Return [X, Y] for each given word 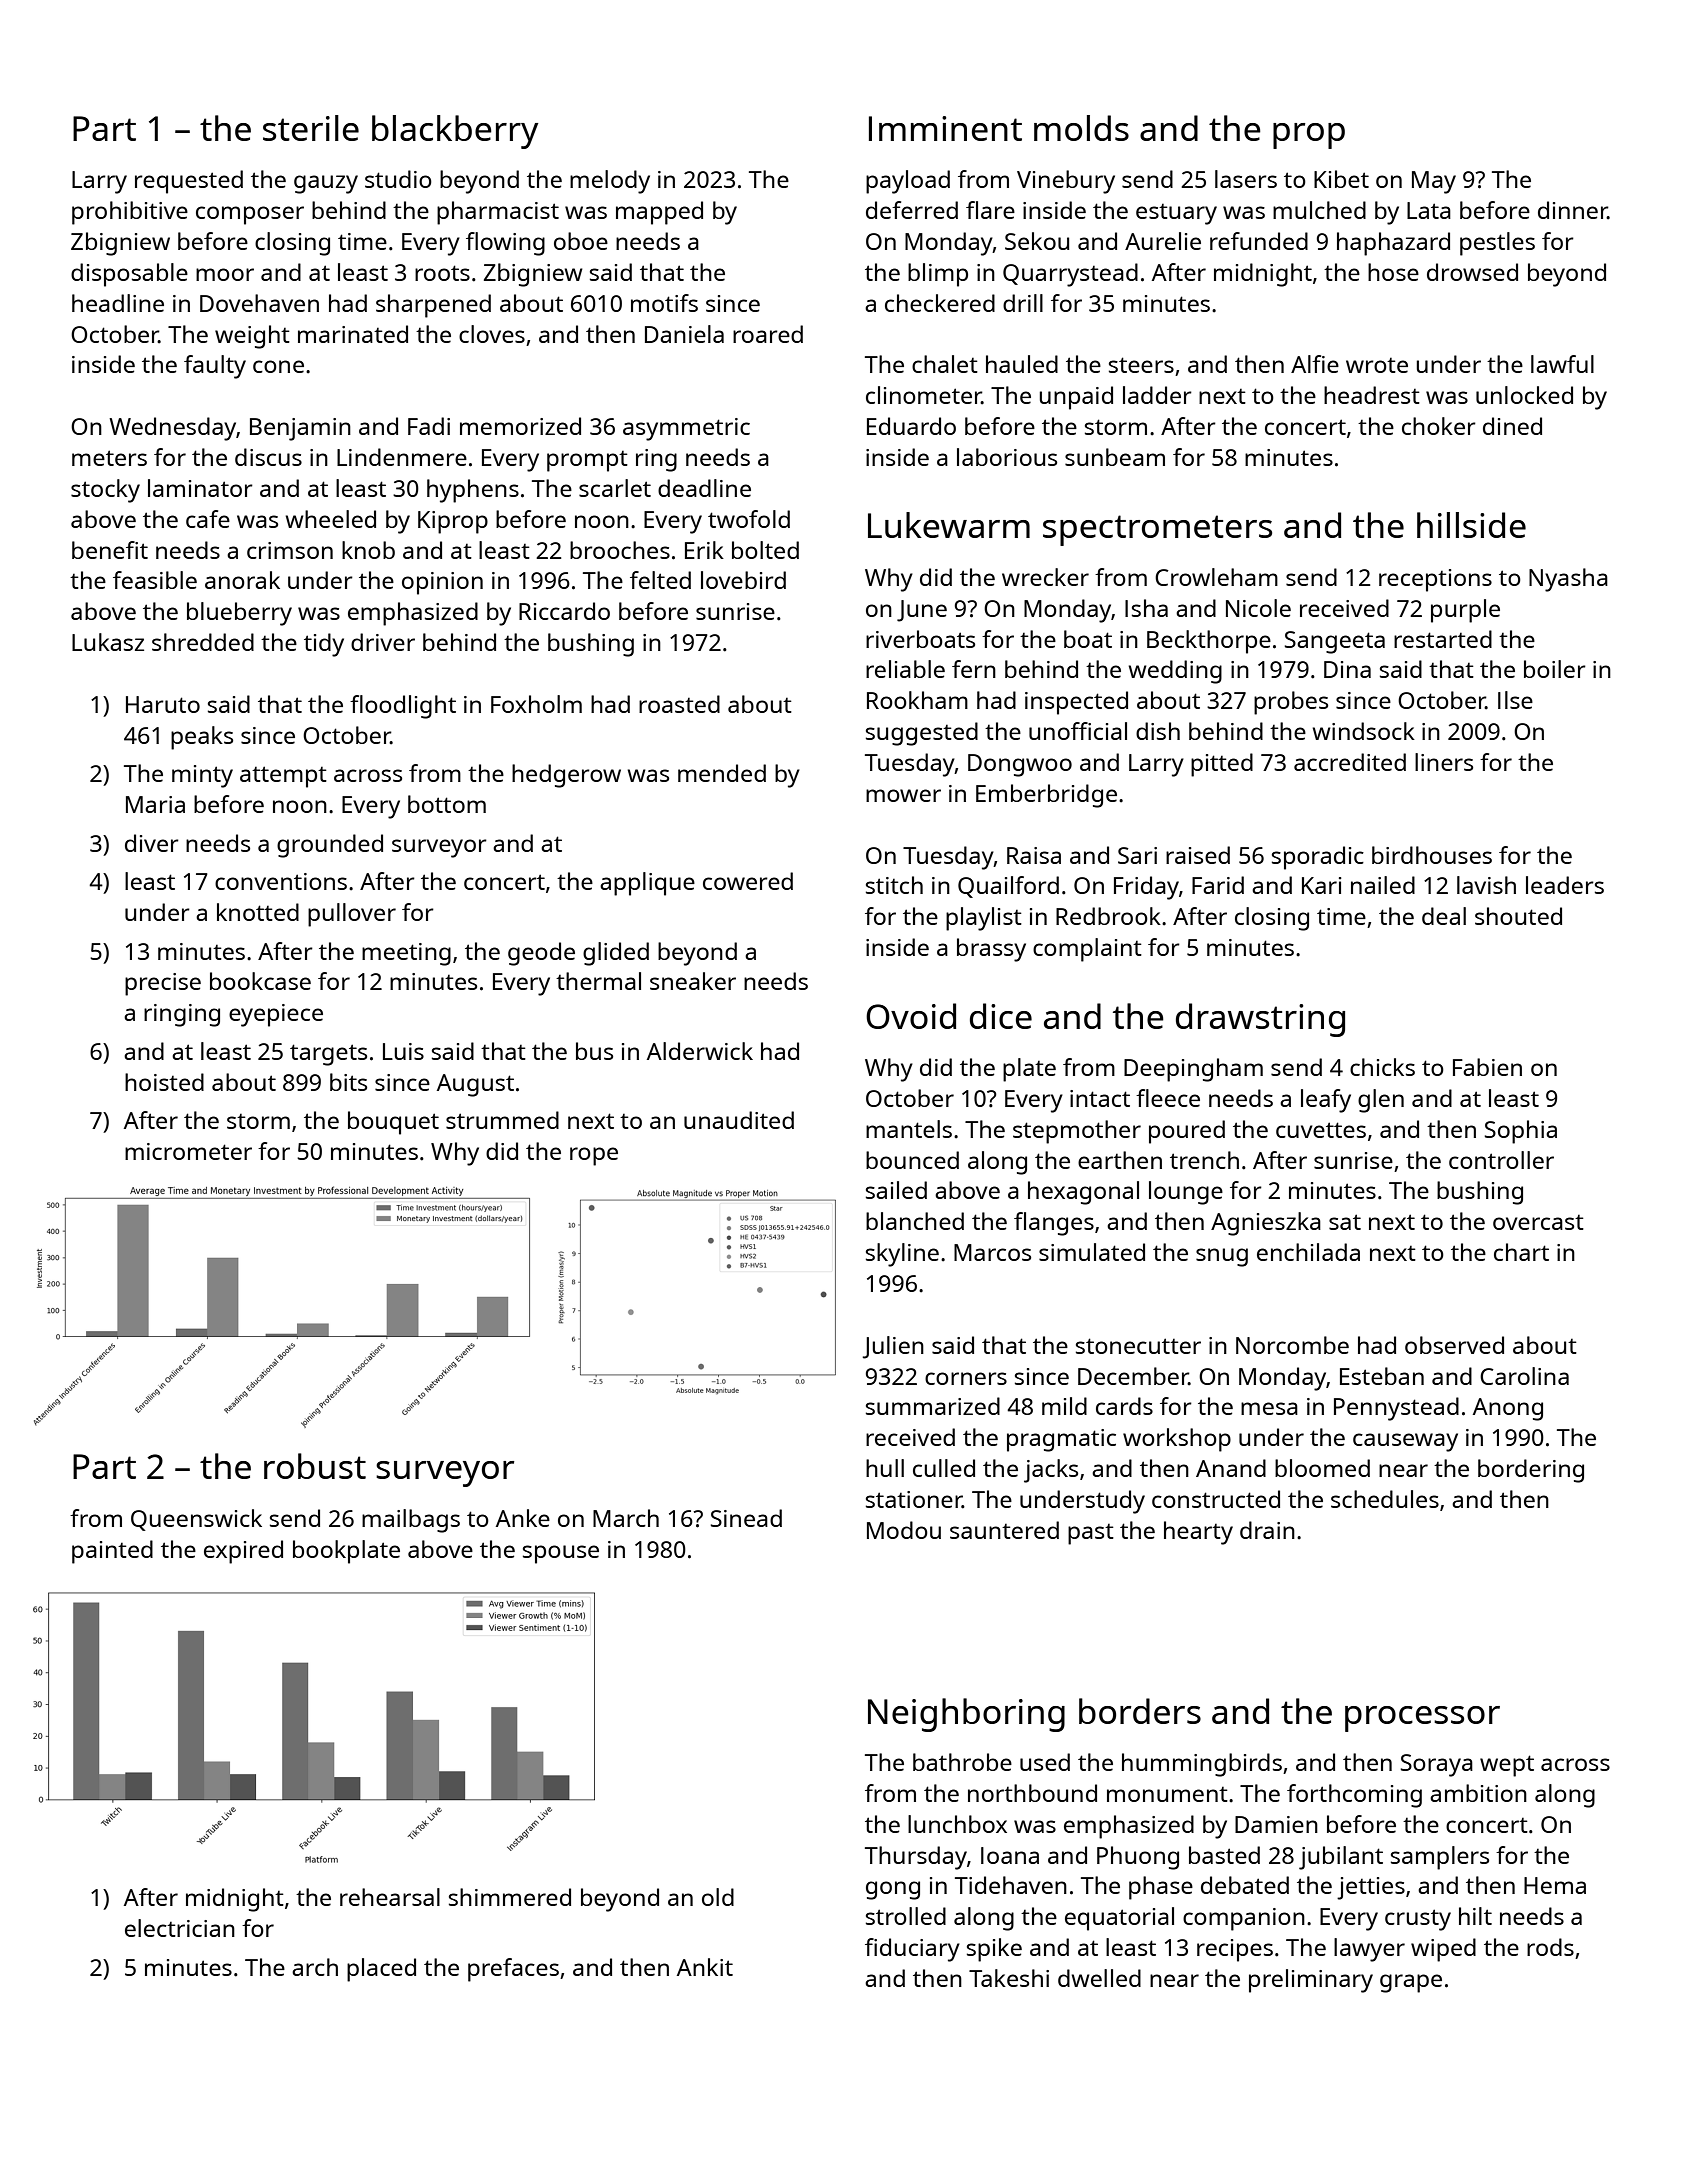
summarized [933, 1406]
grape [1411, 1983]
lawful [1562, 364]
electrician [180, 1928]
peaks [202, 738]
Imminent [945, 128]
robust [315, 1466]
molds [1081, 128]
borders [1140, 1711]
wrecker [1045, 577]
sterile [311, 128]
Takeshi [1009, 1978]
